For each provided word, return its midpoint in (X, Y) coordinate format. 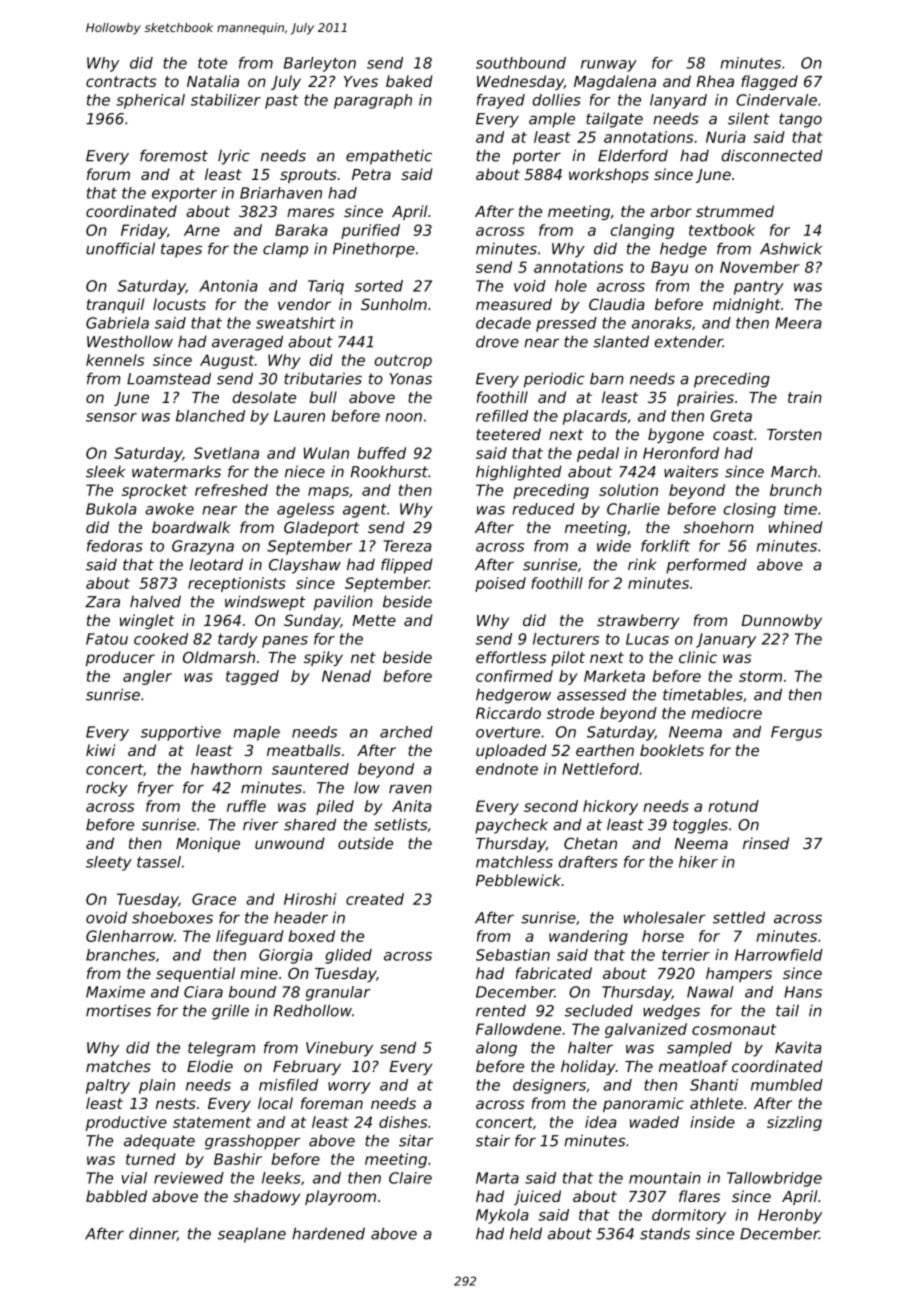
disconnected (772, 155)
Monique (208, 844)
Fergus (796, 733)
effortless (511, 657)
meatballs (304, 750)
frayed (501, 101)
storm (760, 676)
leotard (216, 564)
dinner (153, 1234)
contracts (121, 81)
